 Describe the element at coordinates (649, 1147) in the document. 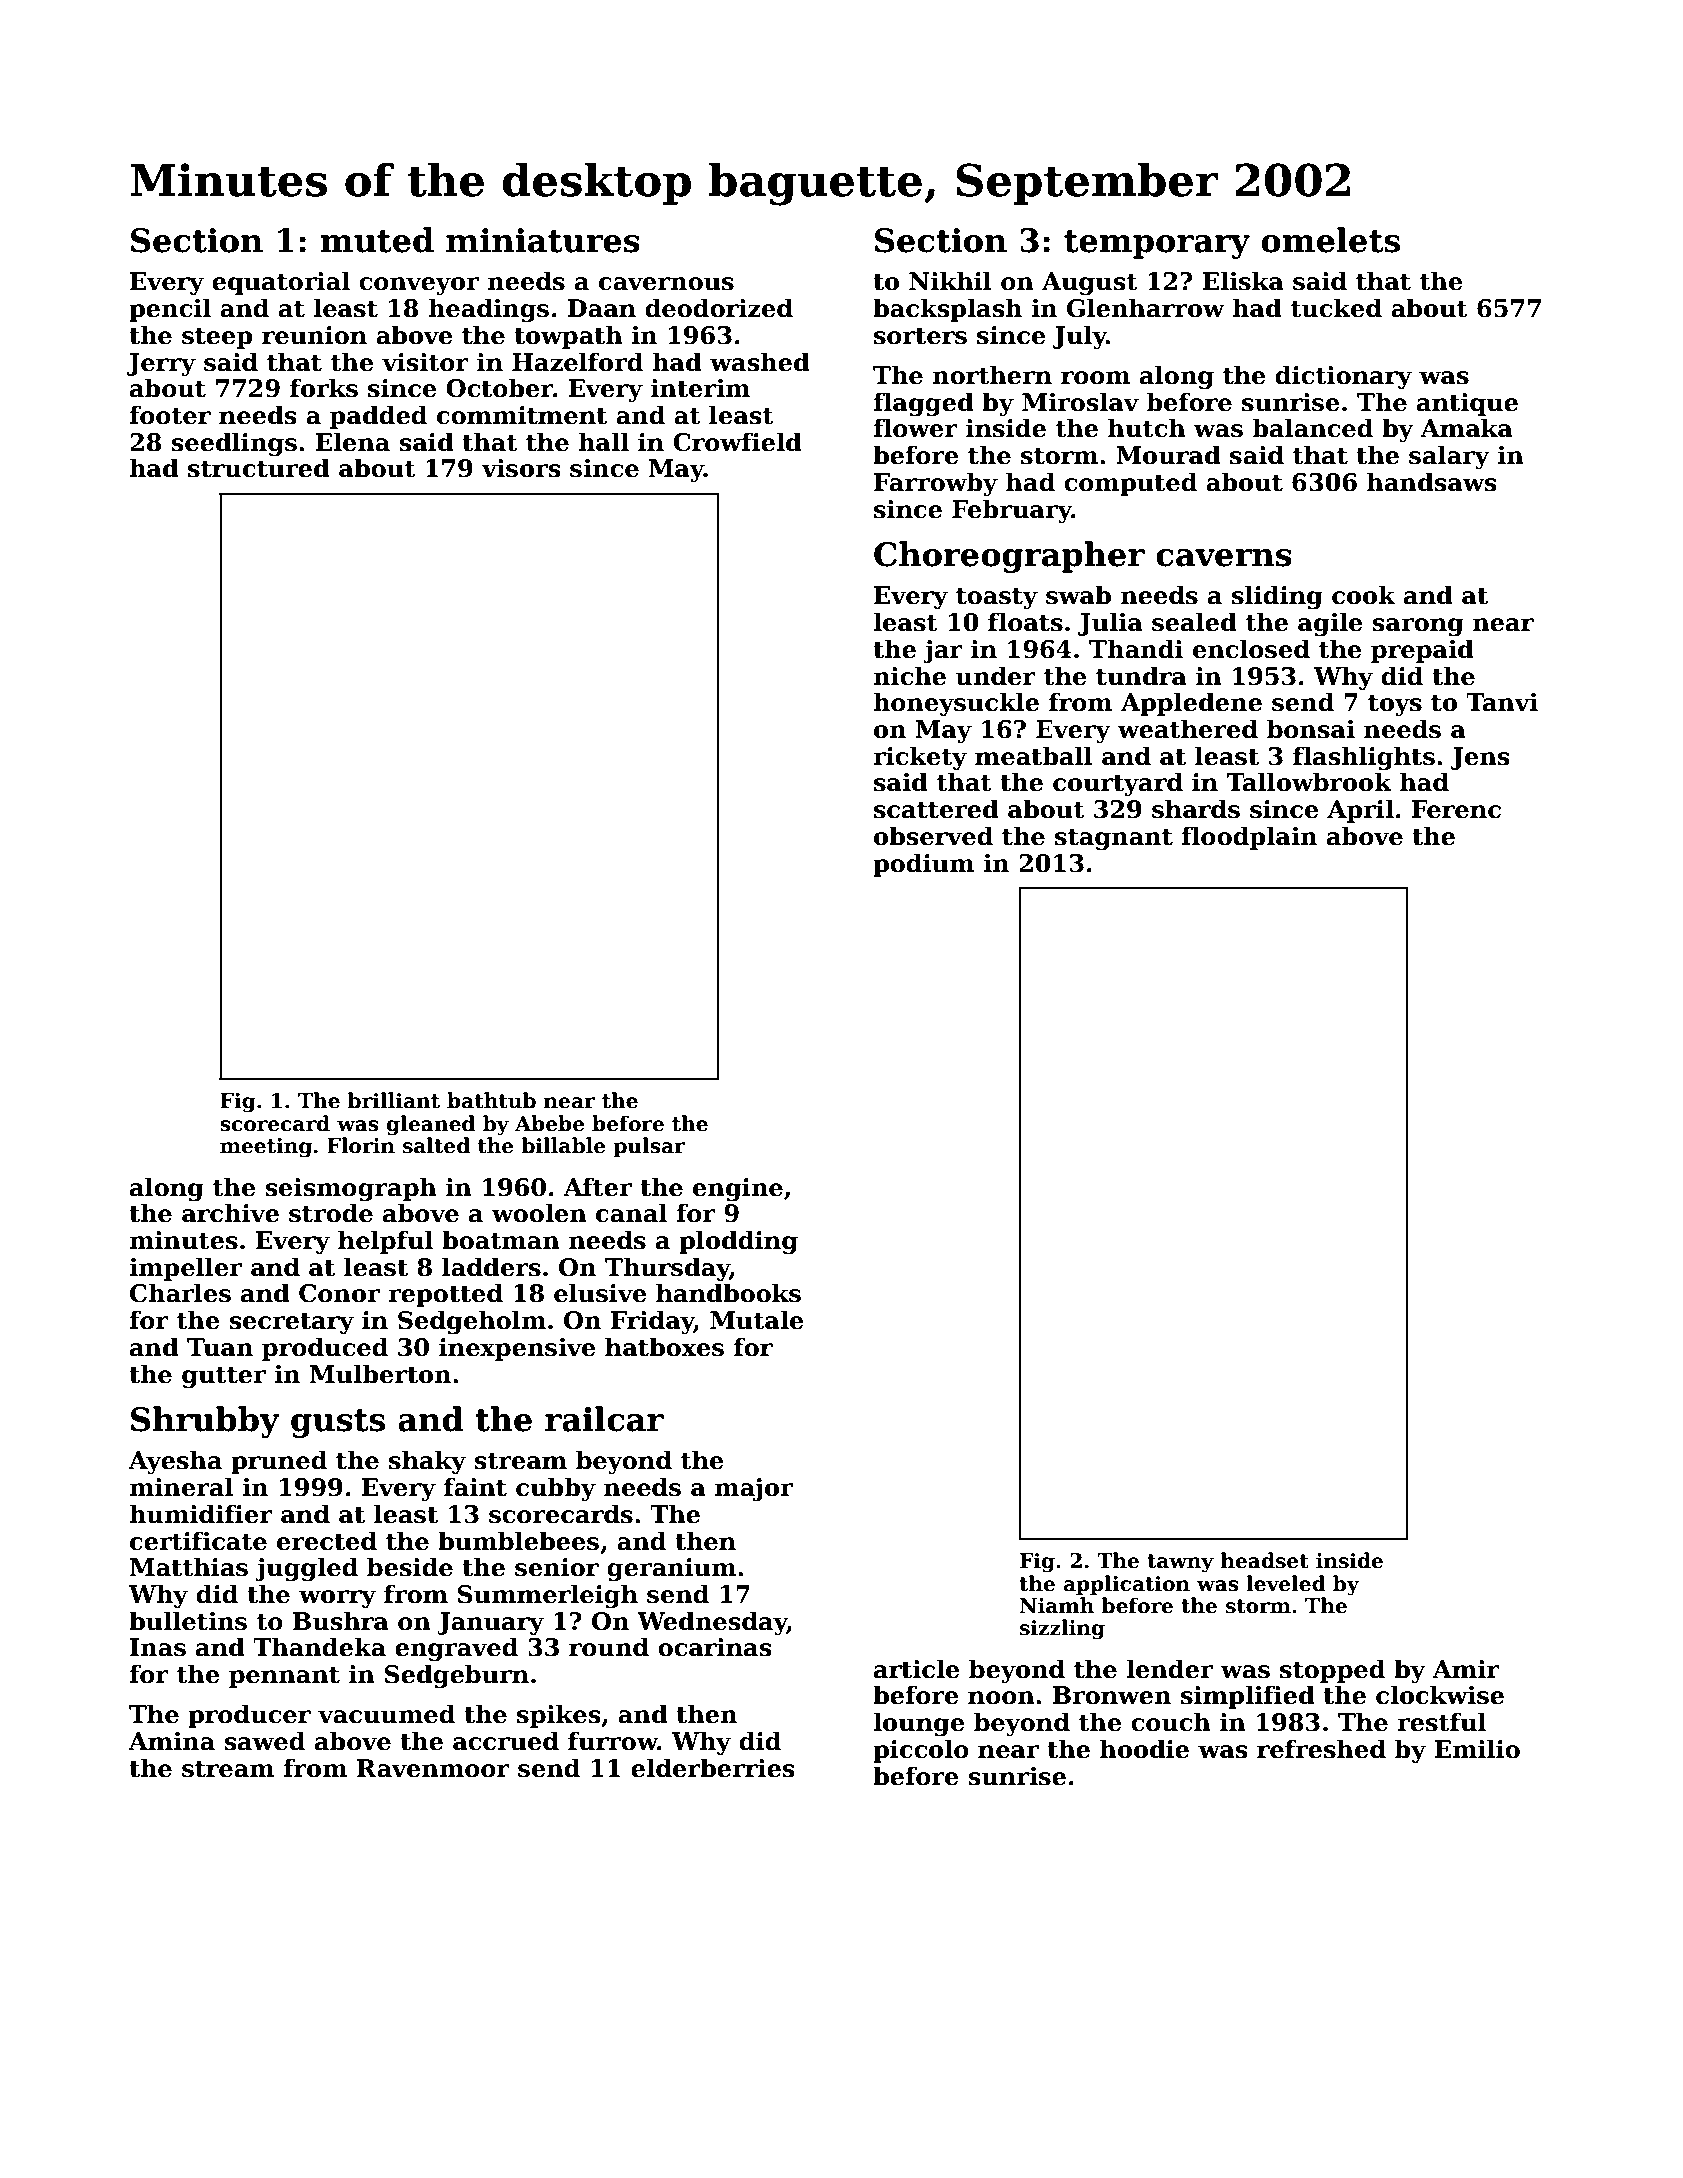

I see `pulsar` at that location.
